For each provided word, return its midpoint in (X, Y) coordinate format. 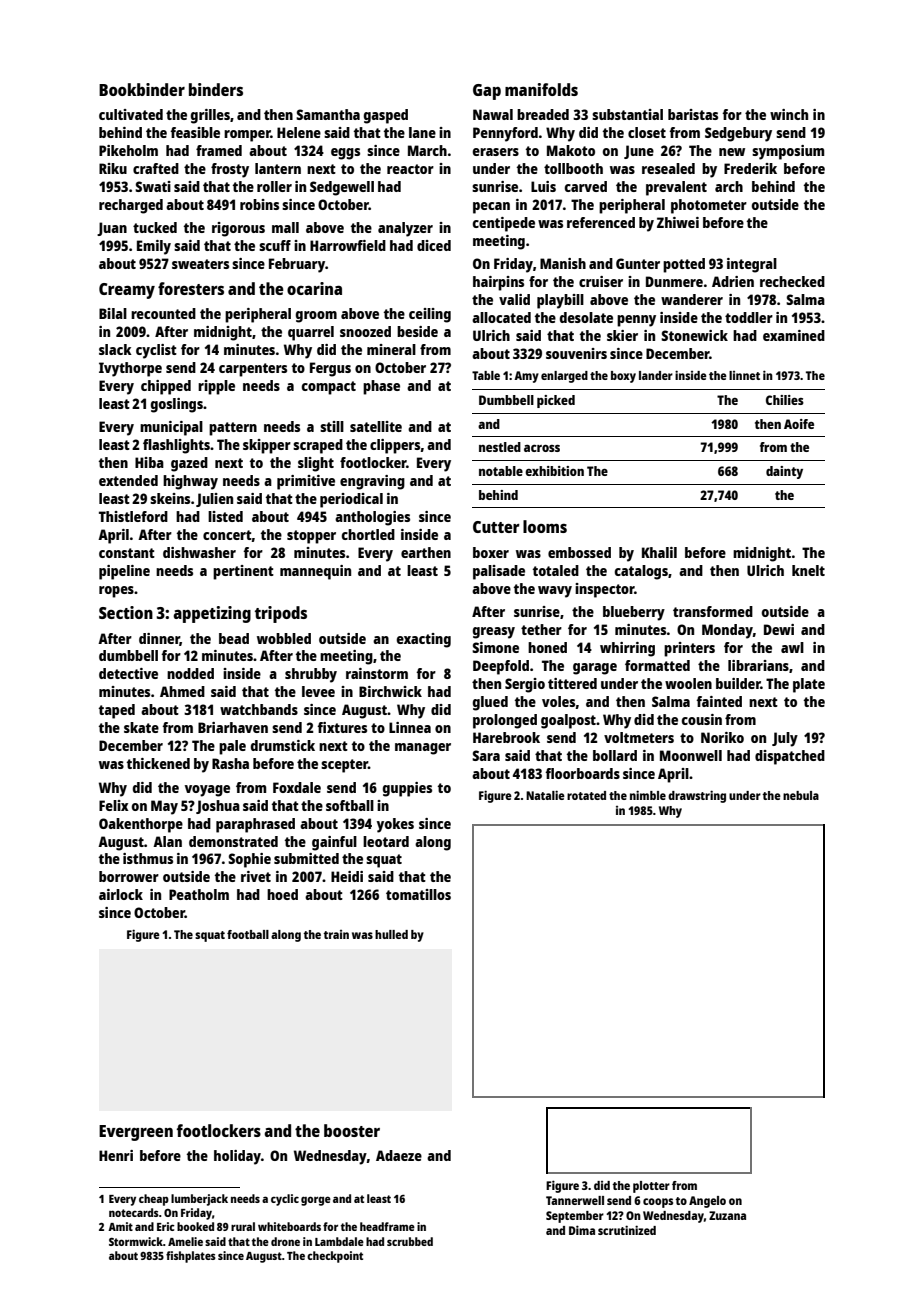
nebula (801, 795)
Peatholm (199, 894)
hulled (391, 934)
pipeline (124, 572)
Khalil (659, 552)
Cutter (496, 527)
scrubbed (410, 1241)
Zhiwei (678, 222)
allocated (501, 317)
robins (259, 204)
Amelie (185, 1241)
